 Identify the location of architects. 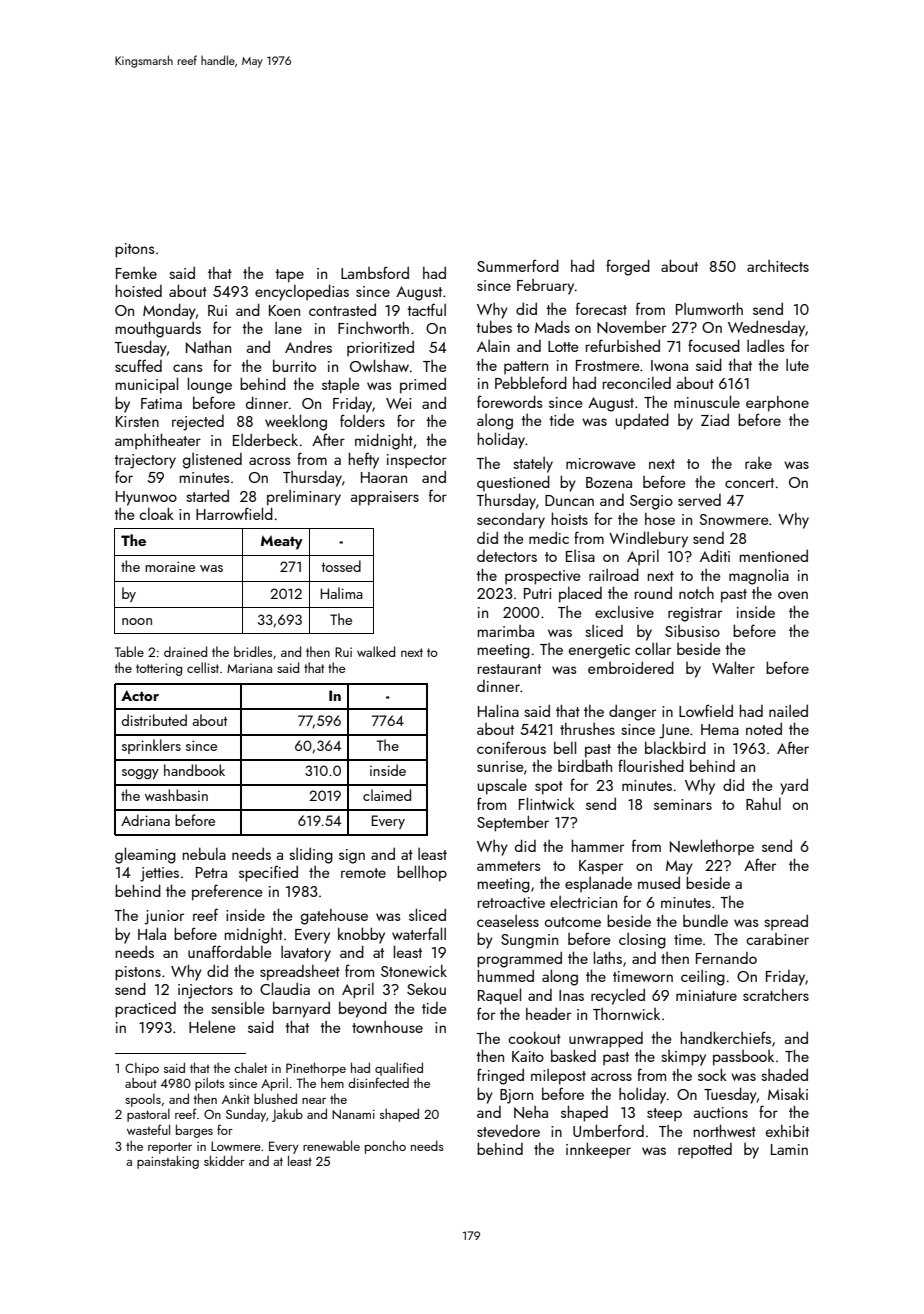
(778, 266).
